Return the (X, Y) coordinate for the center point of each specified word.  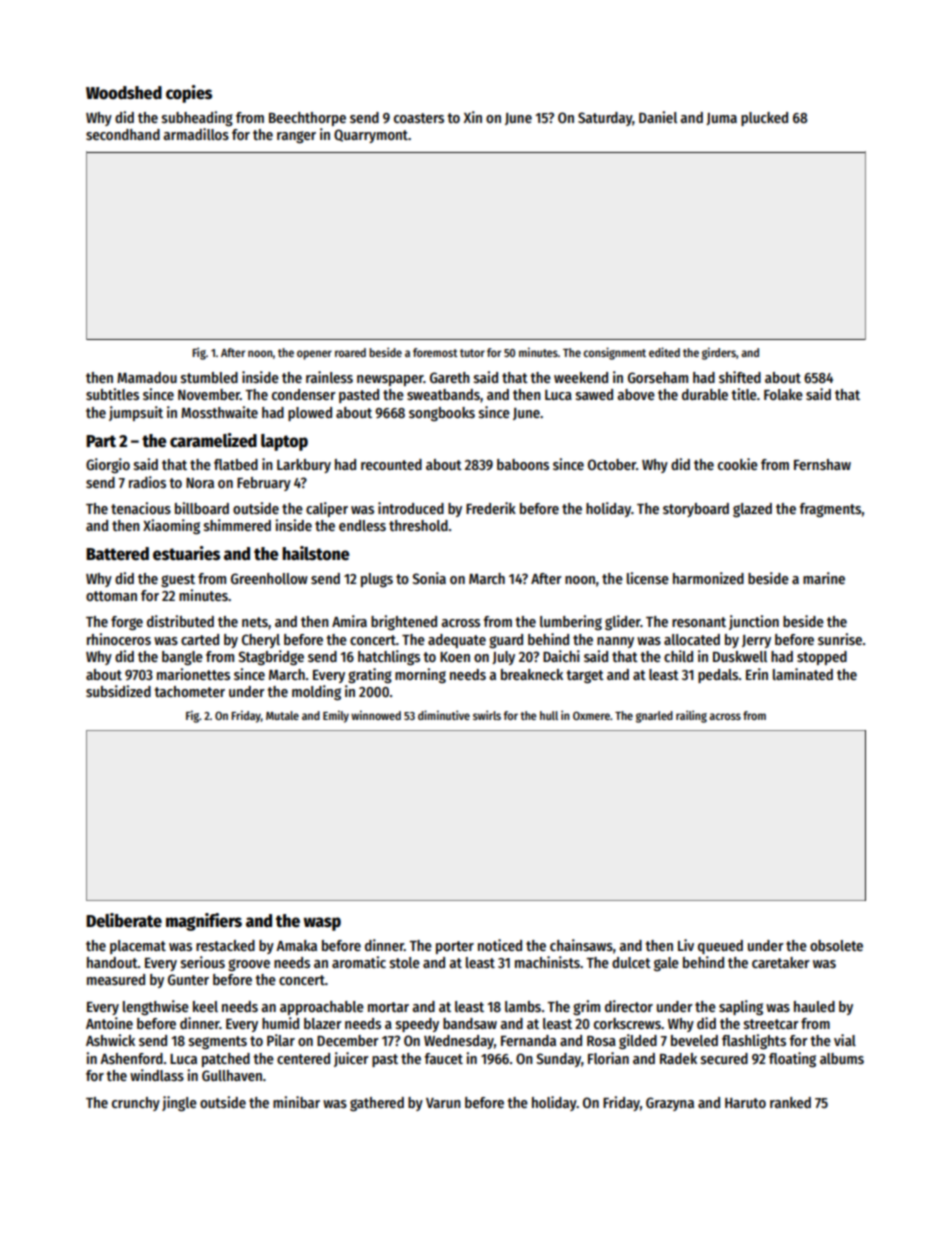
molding (316, 692)
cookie (738, 464)
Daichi (561, 656)
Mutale (282, 715)
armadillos (196, 134)
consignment (614, 353)
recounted (391, 464)
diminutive (444, 715)
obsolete (836, 945)
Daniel (658, 117)
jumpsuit (136, 413)
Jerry (756, 641)
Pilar (281, 1040)
